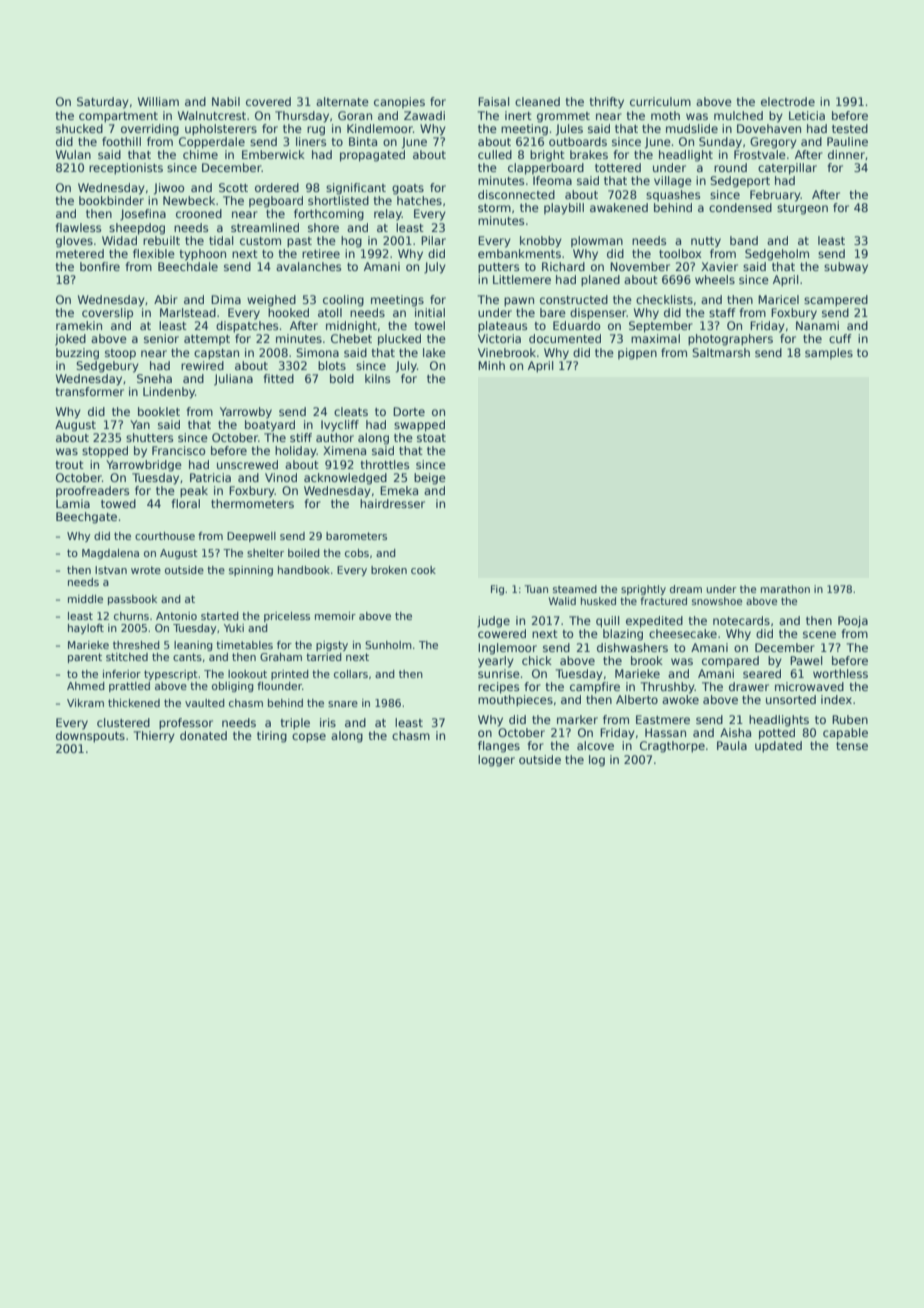 Image resolution: width=924 pixels, height=1308 pixels. Describe the element at coordinates (324, 657) in the screenshot. I see `tarried` at that location.
